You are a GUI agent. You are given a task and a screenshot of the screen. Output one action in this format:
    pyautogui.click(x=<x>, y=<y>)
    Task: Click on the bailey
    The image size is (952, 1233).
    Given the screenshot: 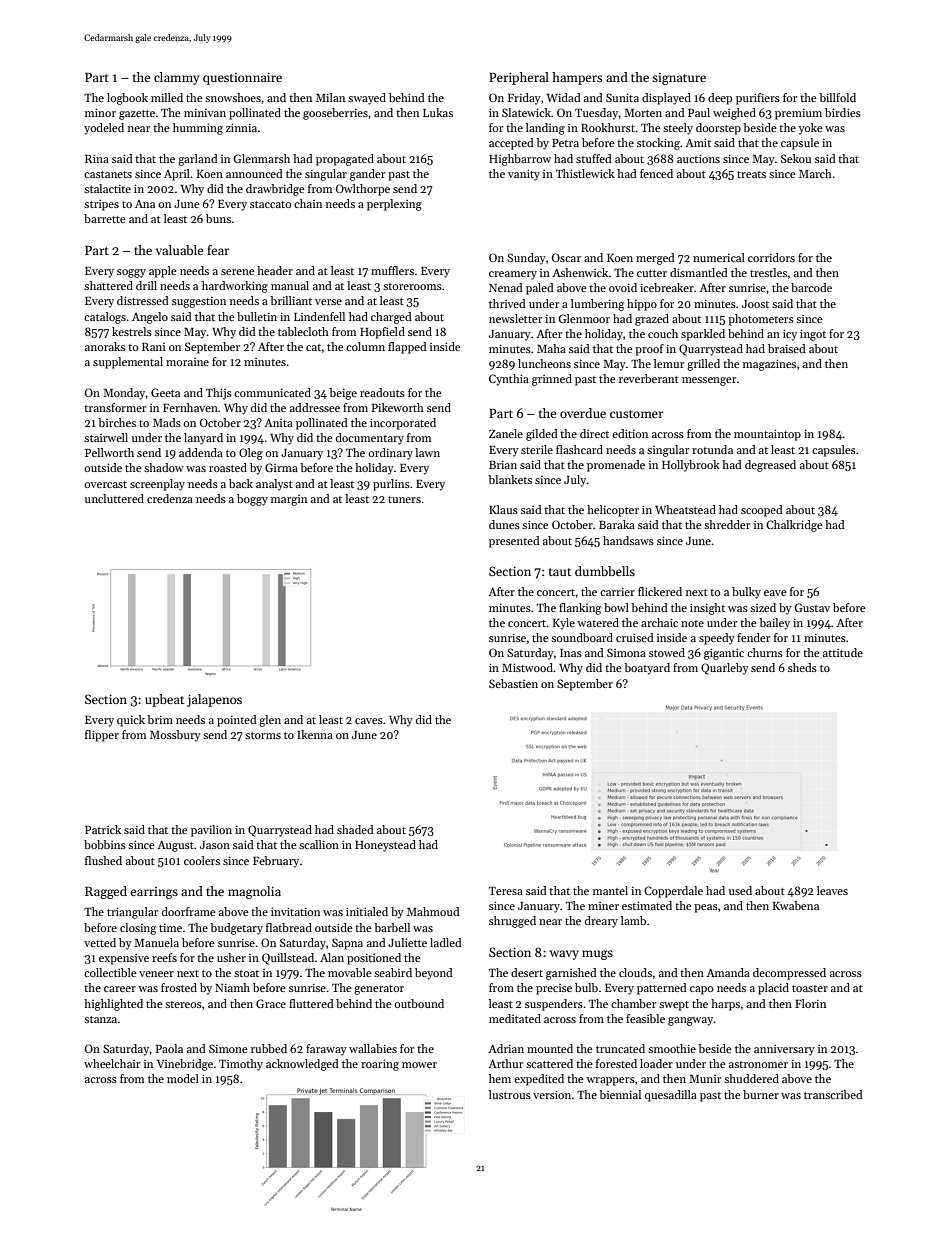 What is the action you would take?
    pyautogui.click(x=774, y=624)
